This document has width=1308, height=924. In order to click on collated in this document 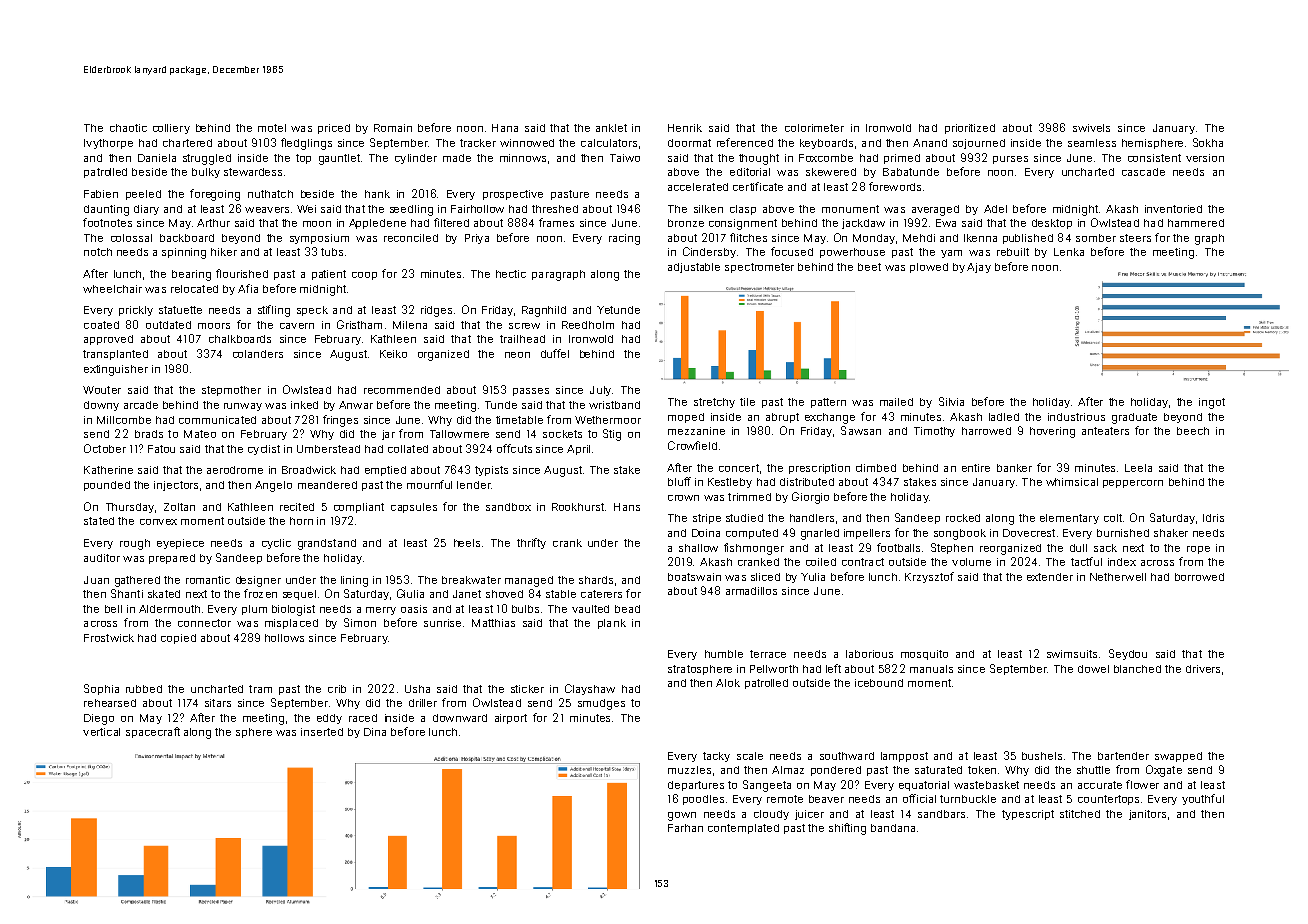, I will do `click(408, 449)`.
